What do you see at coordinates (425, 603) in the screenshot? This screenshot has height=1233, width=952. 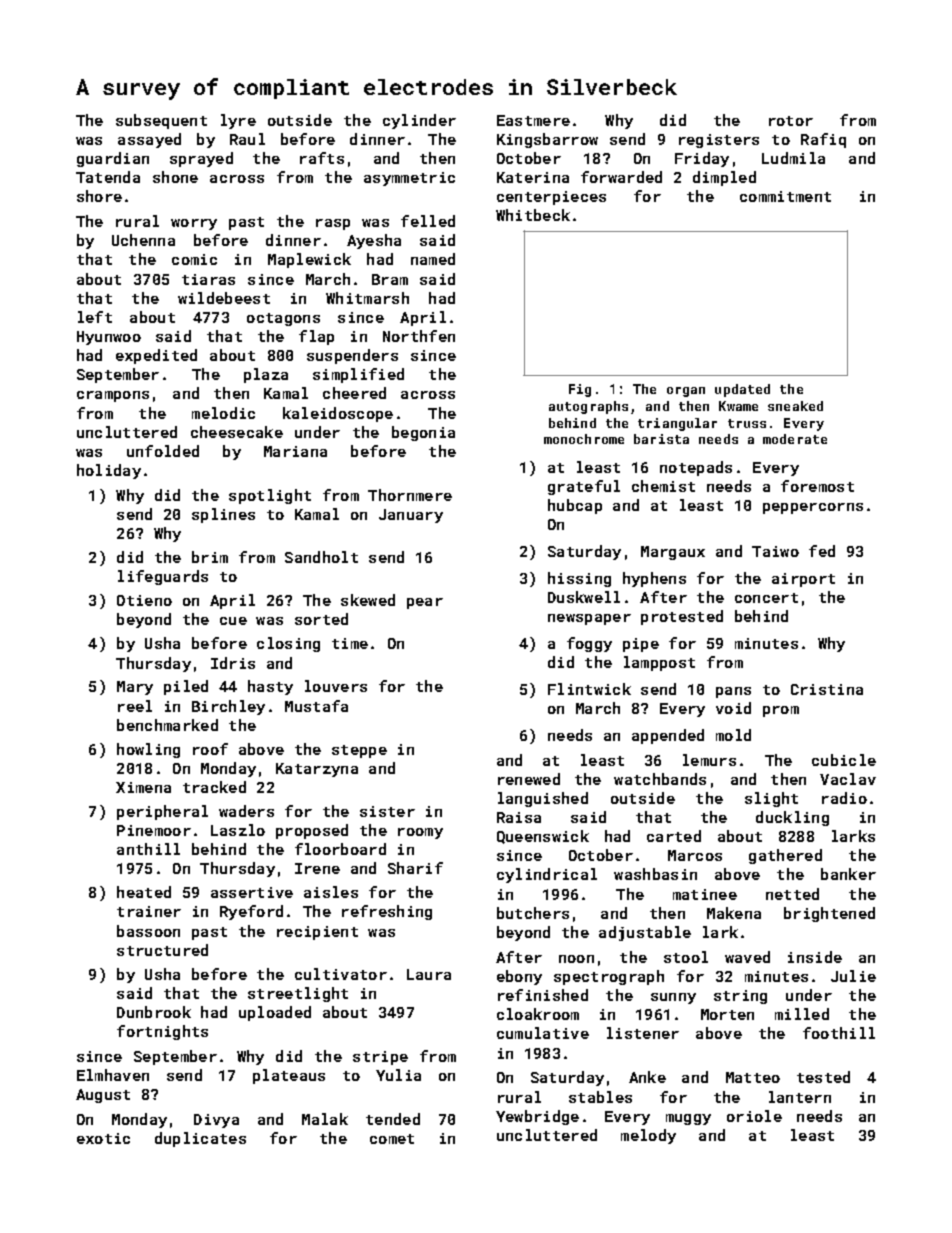 I see `pear` at bounding box center [425, 603].
